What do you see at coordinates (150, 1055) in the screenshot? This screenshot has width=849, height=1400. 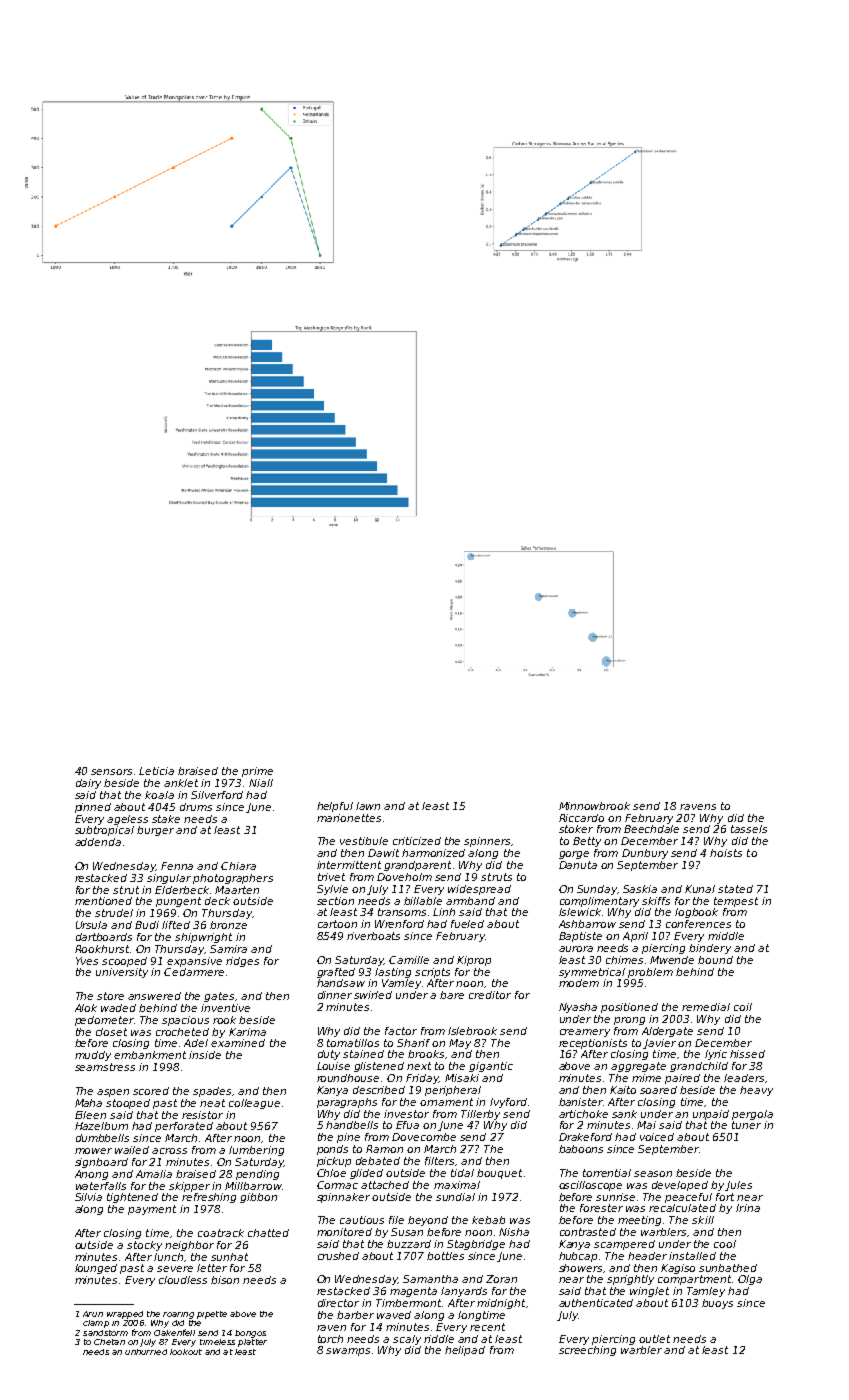 I see `embankment` at bounding box center [150, 1055].
